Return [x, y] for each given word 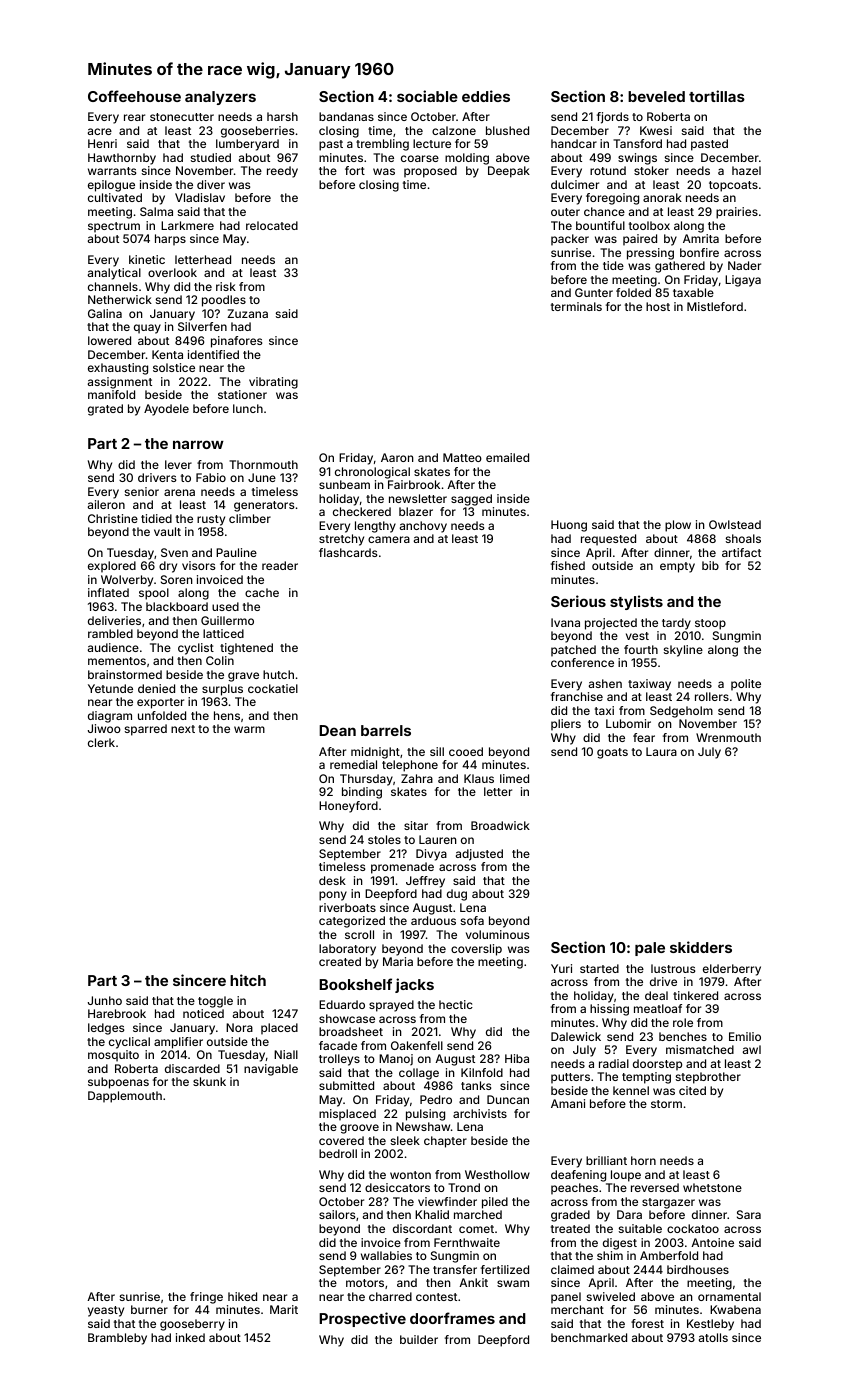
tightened [246, 649]
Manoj [396, 1060]
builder [419, 1339]
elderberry [732, 970]
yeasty [106, 1311]
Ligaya [743, 281]
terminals [576, 306]
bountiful [600, 225]
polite [746, 685]
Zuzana [247, 313]
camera [389, 539]
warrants [112, 171]
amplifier [178, 1043]
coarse [420, 158]
